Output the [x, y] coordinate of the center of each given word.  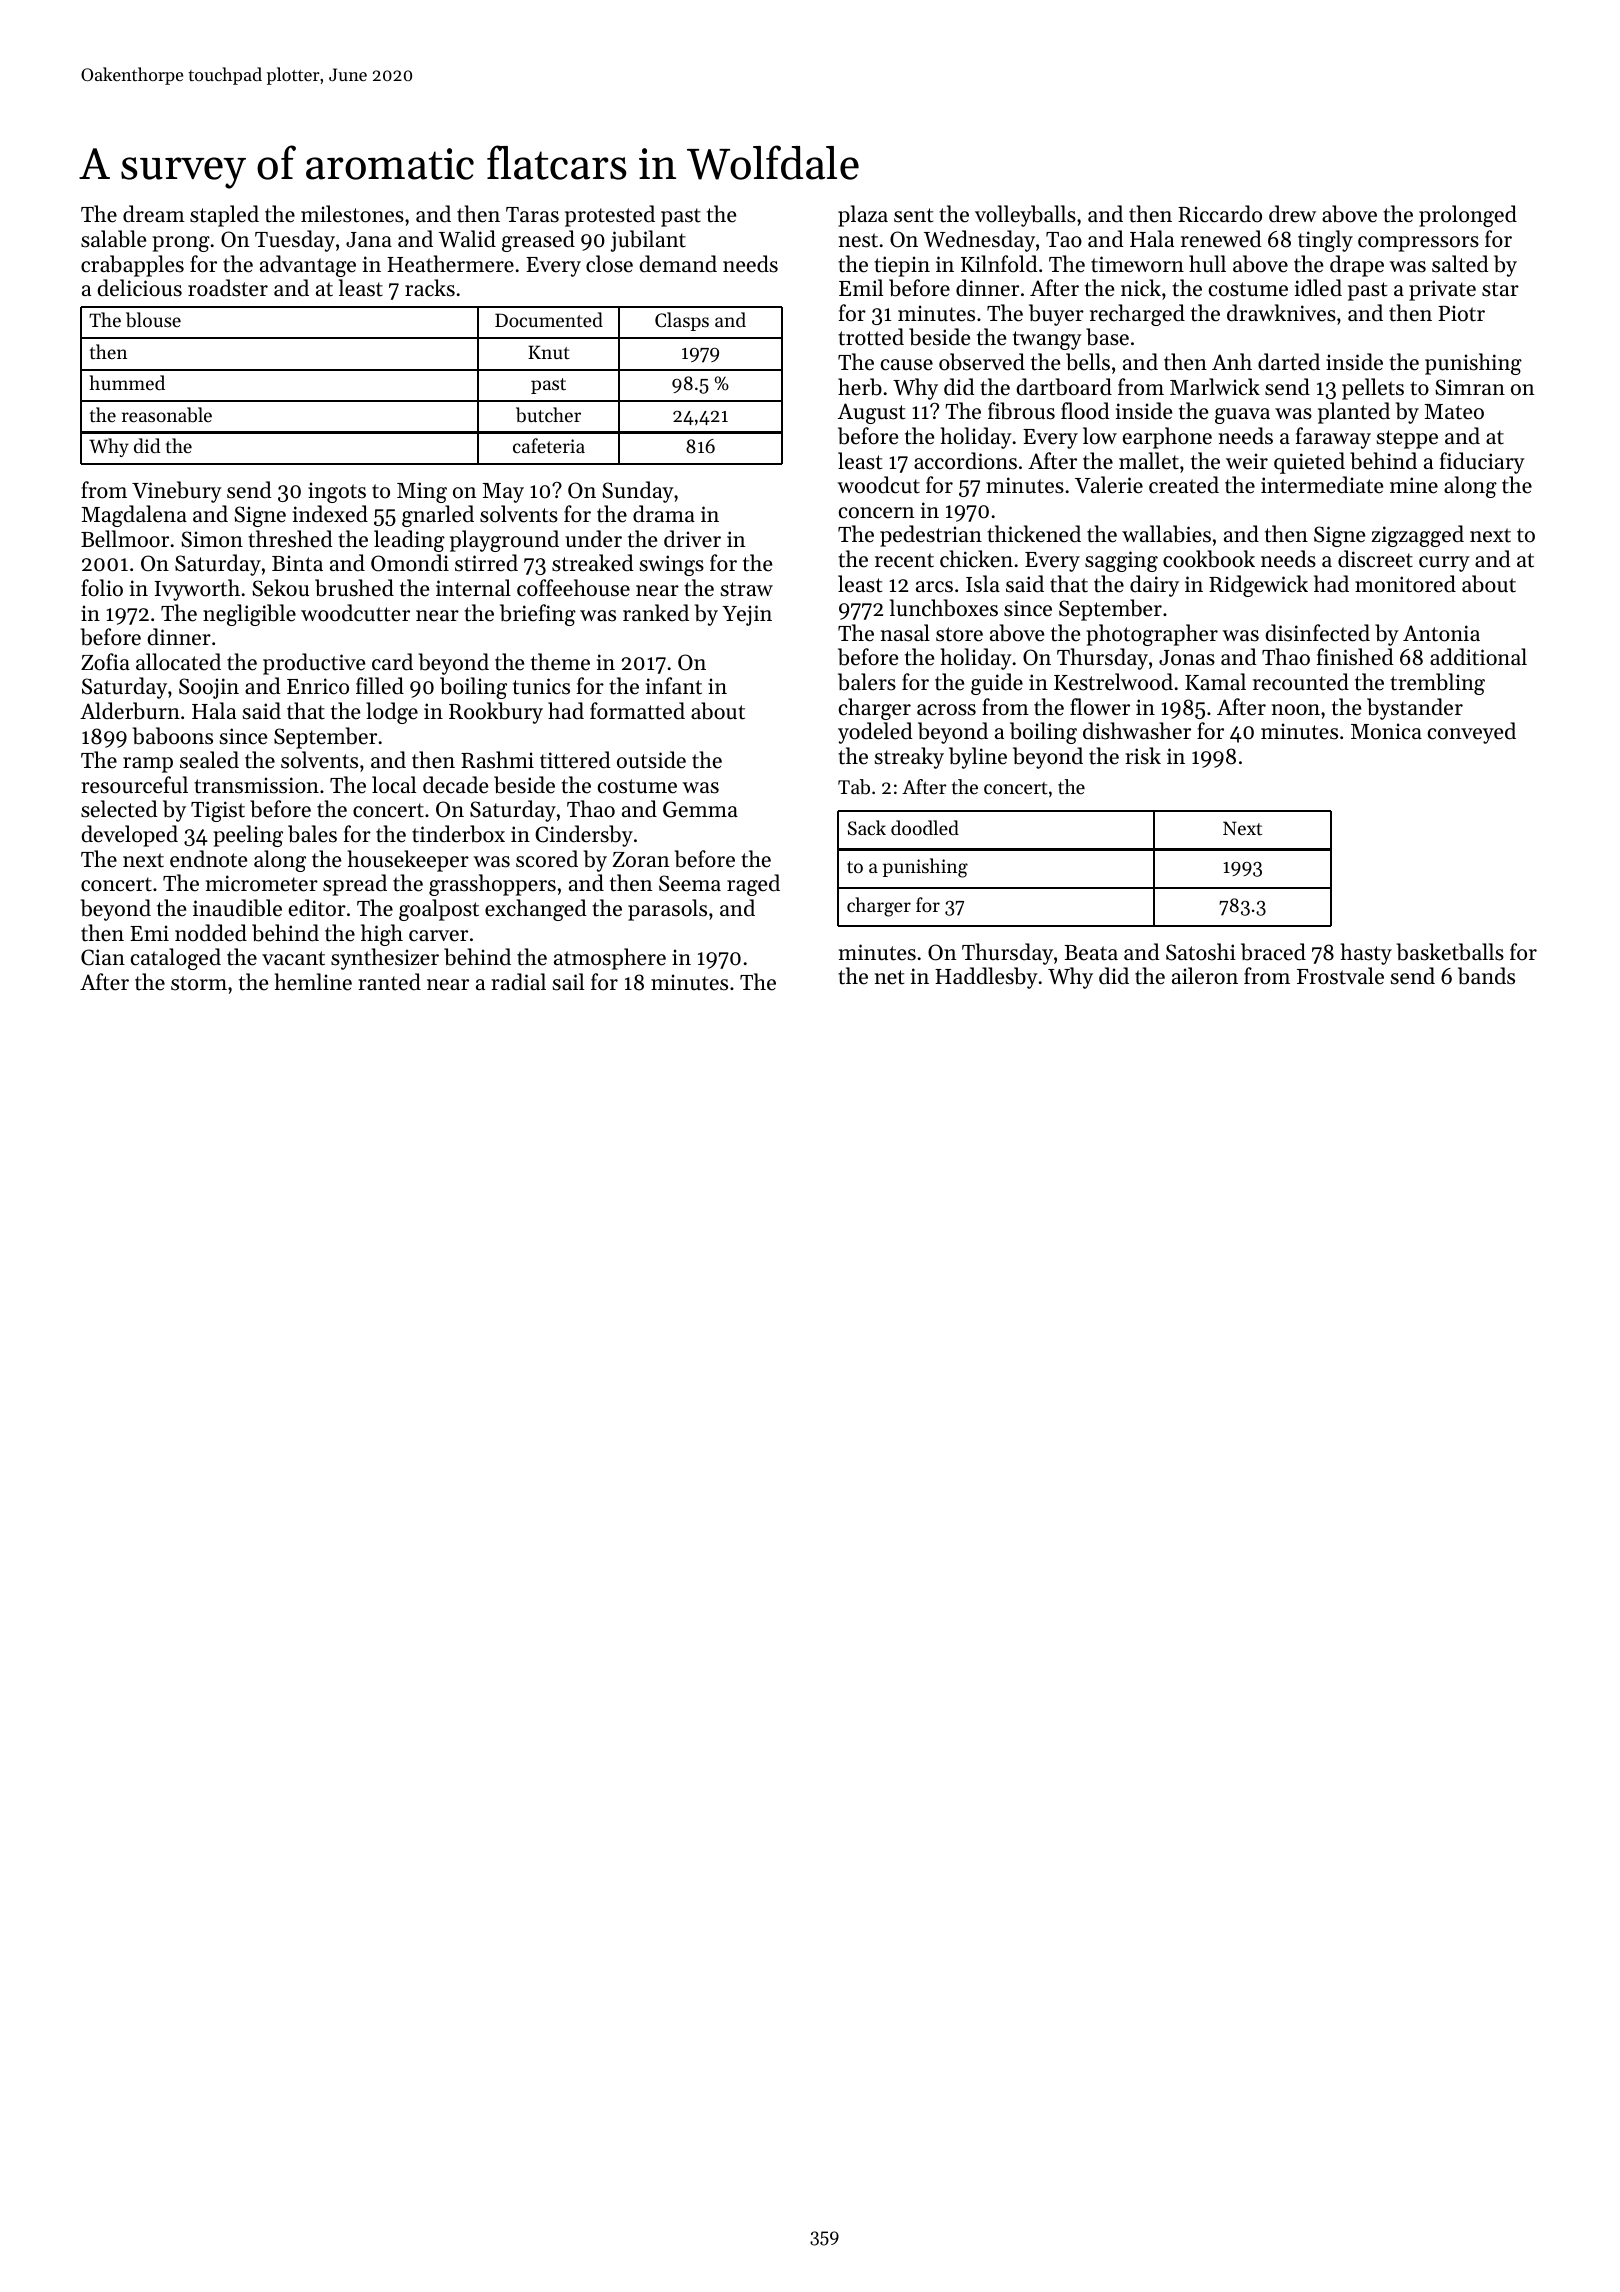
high [382, 935]
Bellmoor [125, 539]
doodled [925, 827]
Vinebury [177, 492]
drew [1292, 214]
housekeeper [408, 861]
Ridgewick [1258, 586]
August [871, 413]
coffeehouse [573, 588]
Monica [1386, 731]
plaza [863, 216]
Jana [369, 240]
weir [1247, 461]
